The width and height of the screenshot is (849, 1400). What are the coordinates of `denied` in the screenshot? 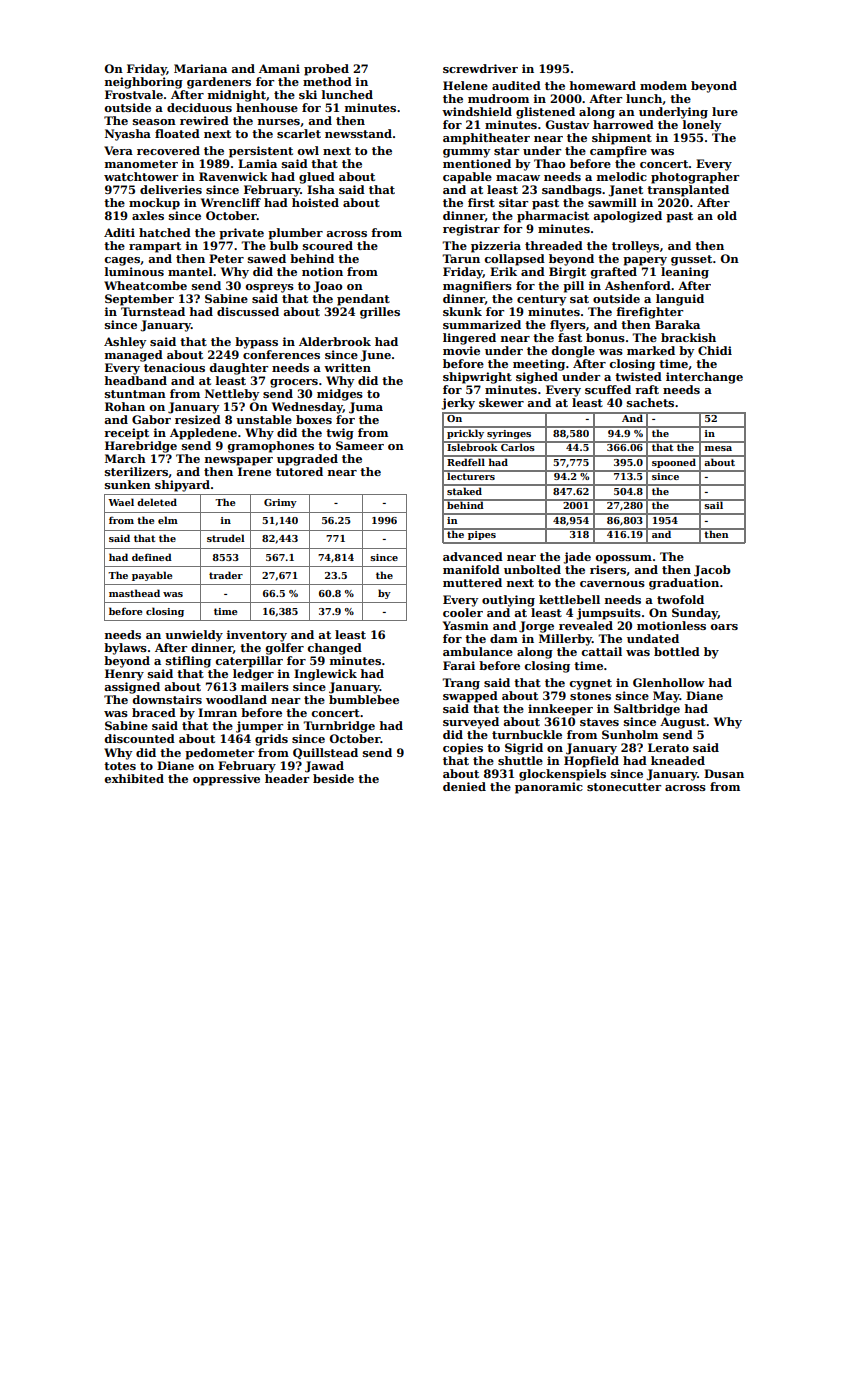 It's located at (464, 786).
